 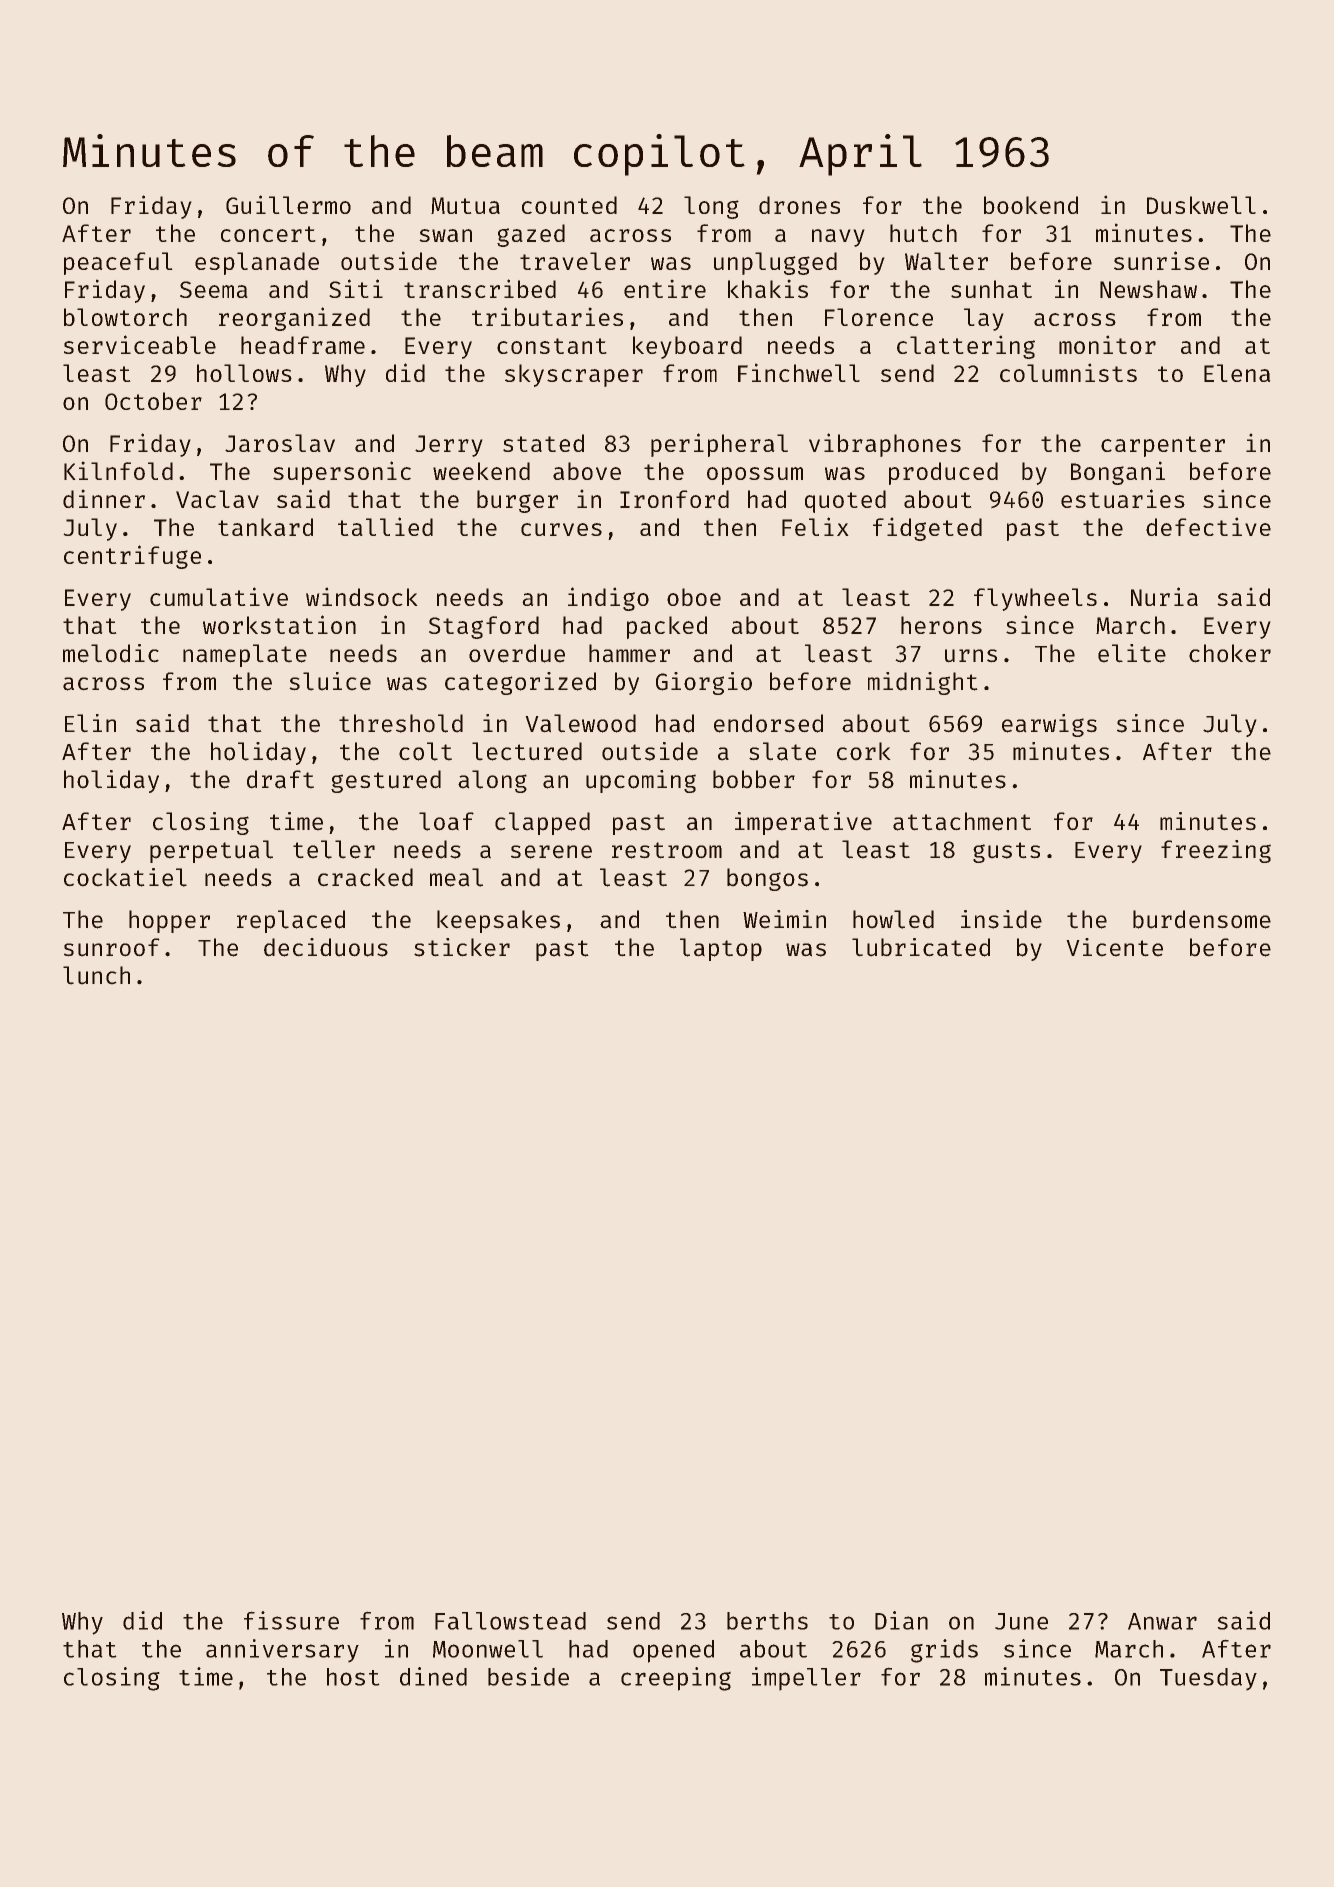 I want to click on Felix, so click(x=815, y=526).
